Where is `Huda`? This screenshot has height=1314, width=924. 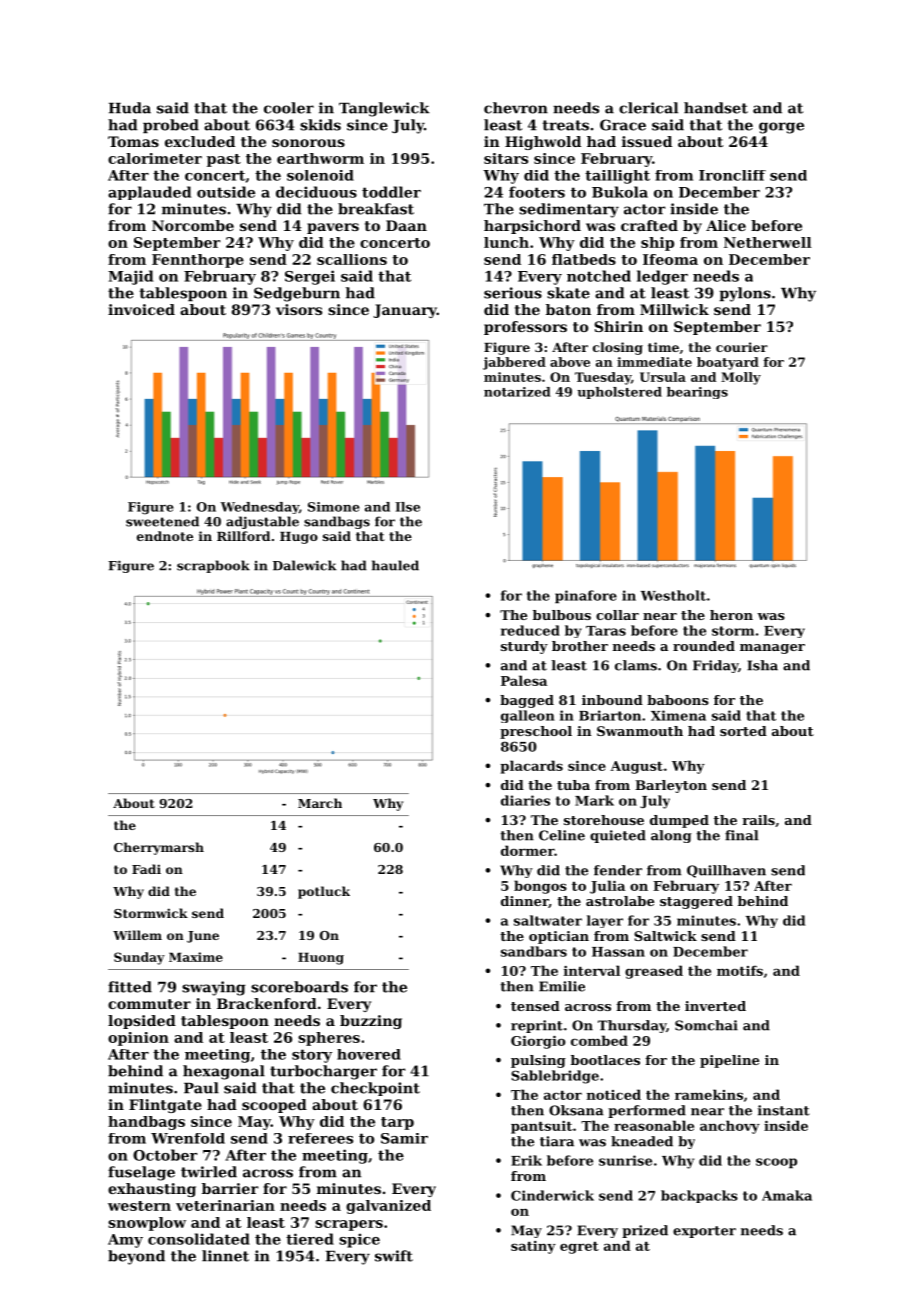
Huda is located at coordinates (130, 108).
